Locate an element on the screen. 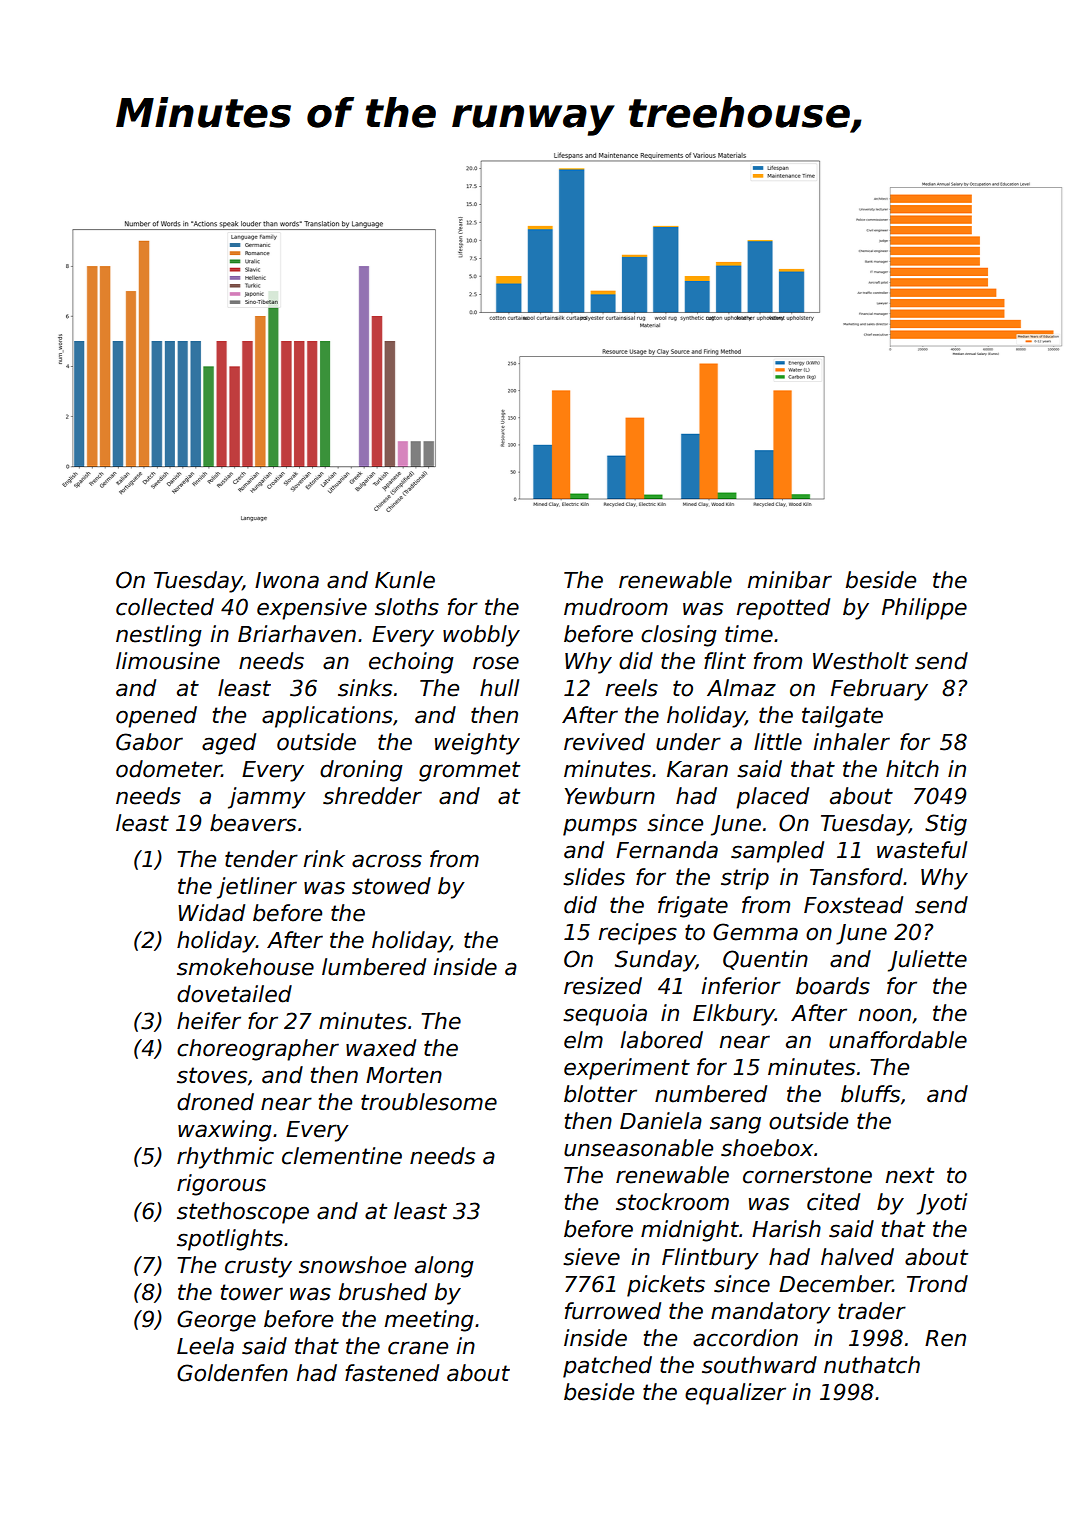 The width and height of the screenshot is (1083, 1532). Philippe is located at coordinates (924, 609).
